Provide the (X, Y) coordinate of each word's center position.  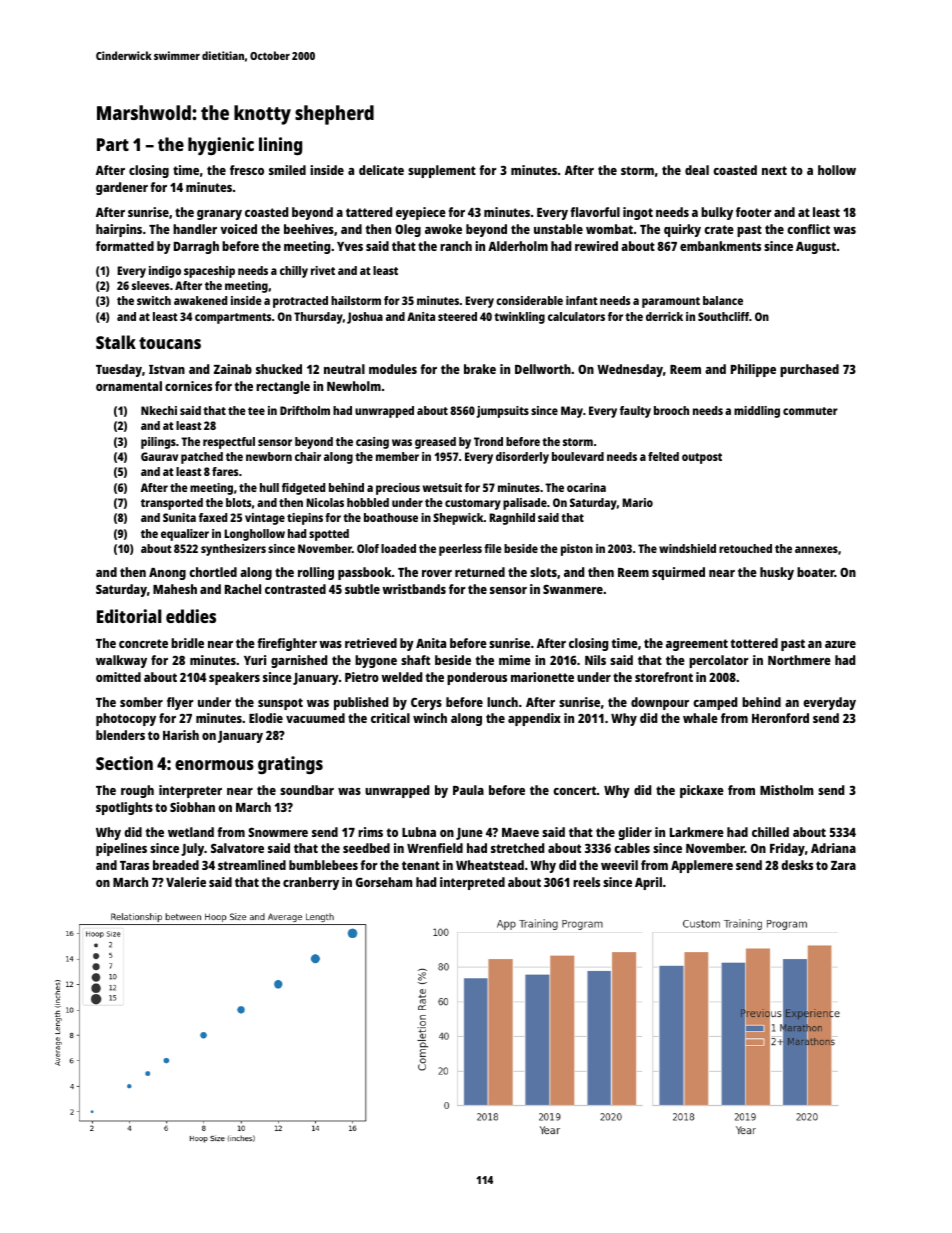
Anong (167, 574)
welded (401, 677)
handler (195, 229)
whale (700, 718)
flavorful (595, 212)
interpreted (472, 883)
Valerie (186, 882)
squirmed (678, 573)
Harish (181, 735)
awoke (443, 229)
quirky (682, 230)
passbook (365, 573)
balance (723, 300)
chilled (770, 832)
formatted (125, 246)
